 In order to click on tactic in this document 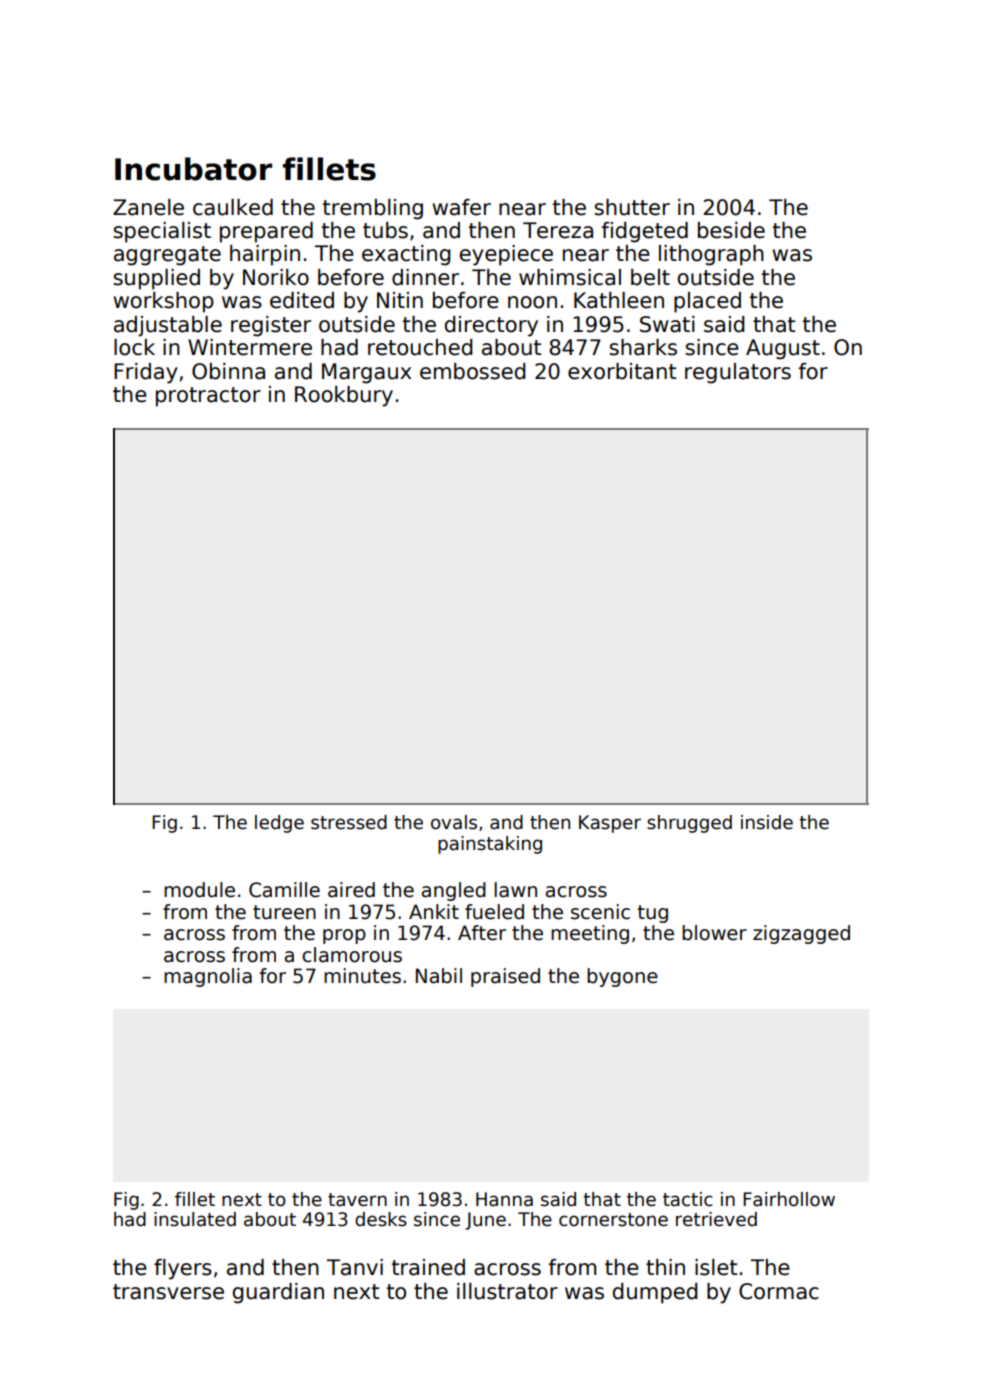, I will do `click(688, 1199)`.
